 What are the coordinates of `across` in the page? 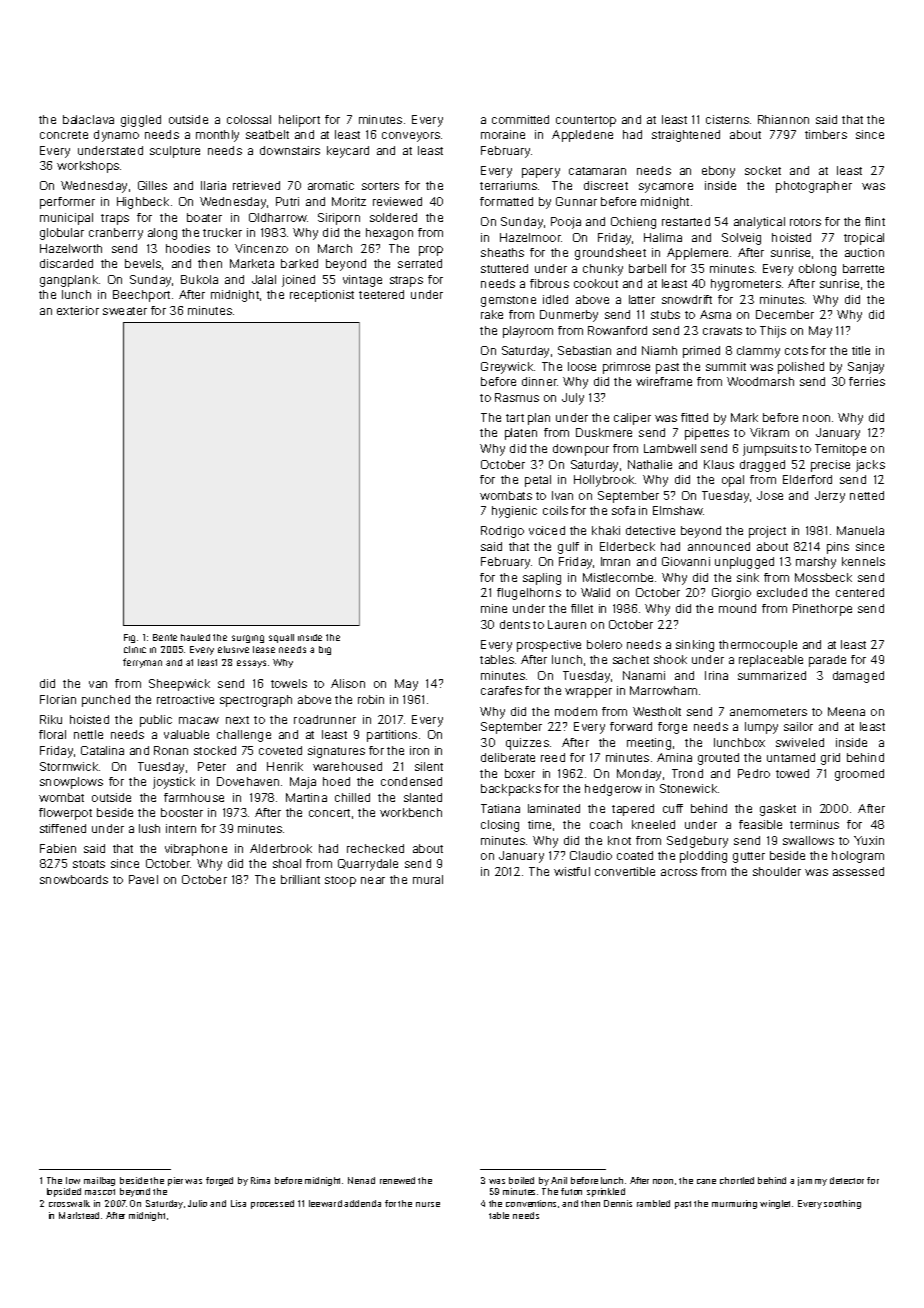 It's located at (679, 872).
